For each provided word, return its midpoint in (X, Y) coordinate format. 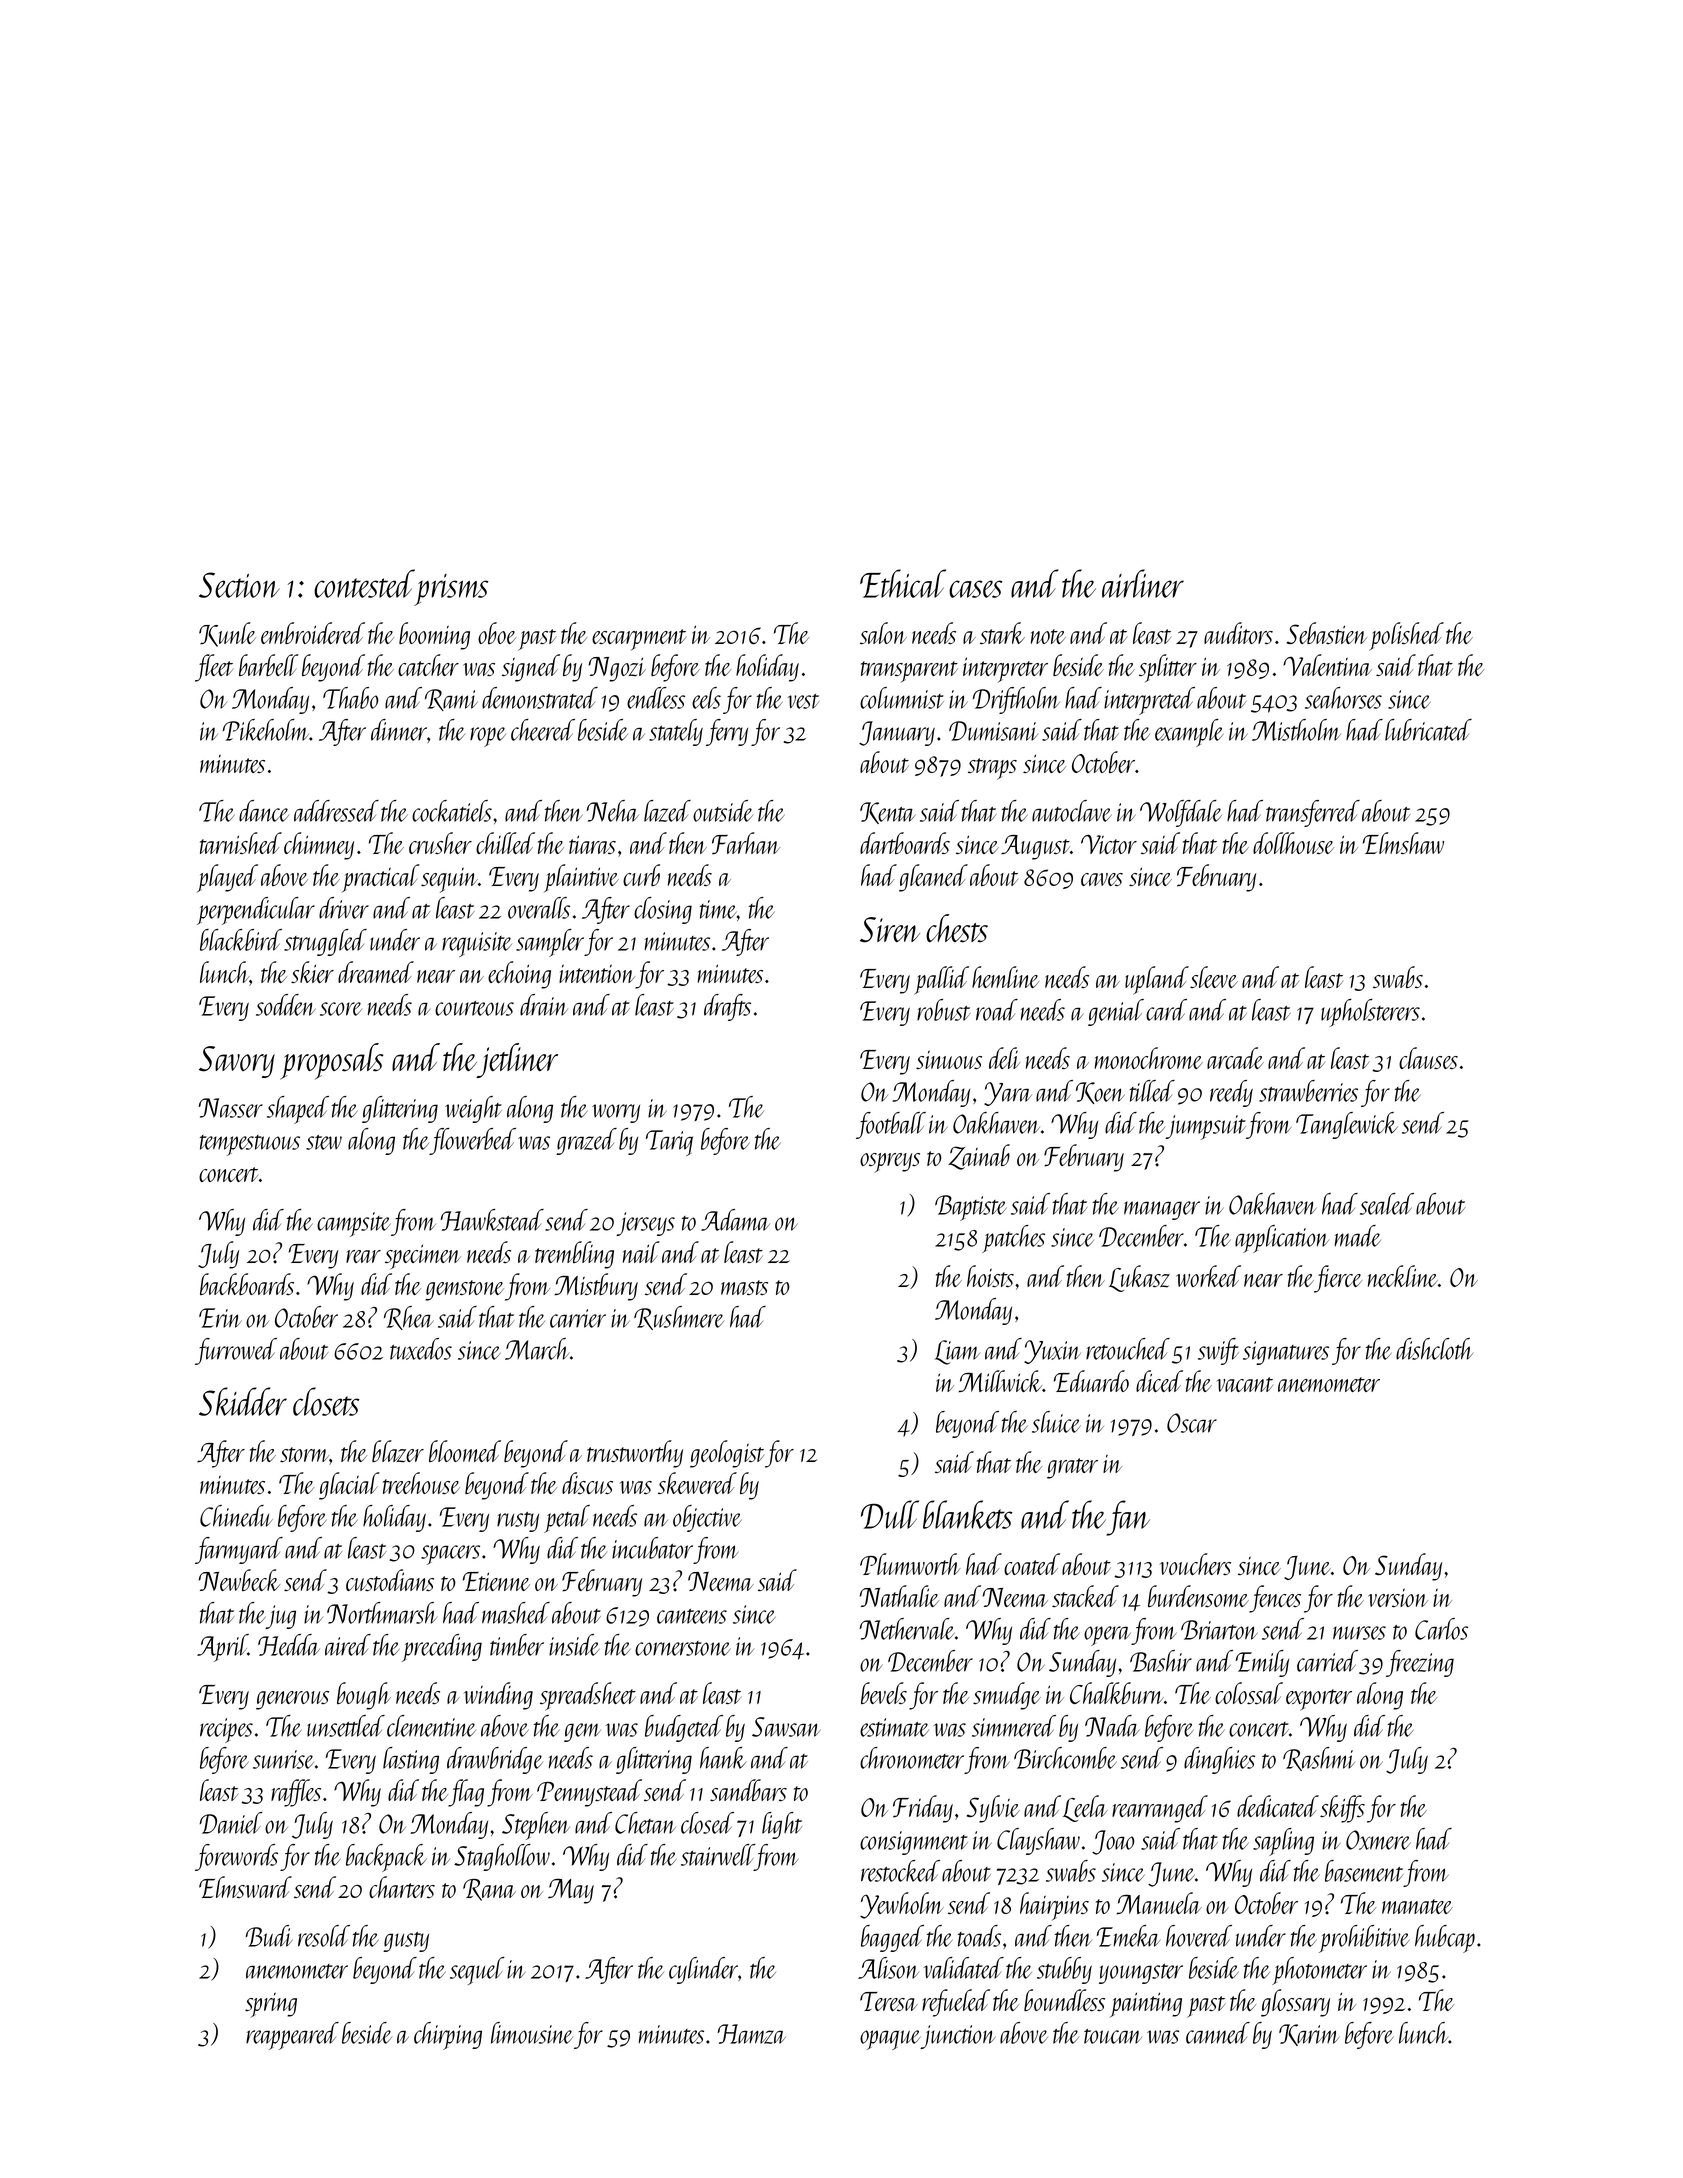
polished (1406, 636)
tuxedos (421, 1349)
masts (744, 1287)
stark (1002, 633)
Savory (237, 1062)
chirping (448, 2036)
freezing (1420, 1663)
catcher (428, 665)
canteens (692, 1616)
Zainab (979, 1157)
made (1358, 1236)
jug (281, 1617)
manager (1162, 1210)
